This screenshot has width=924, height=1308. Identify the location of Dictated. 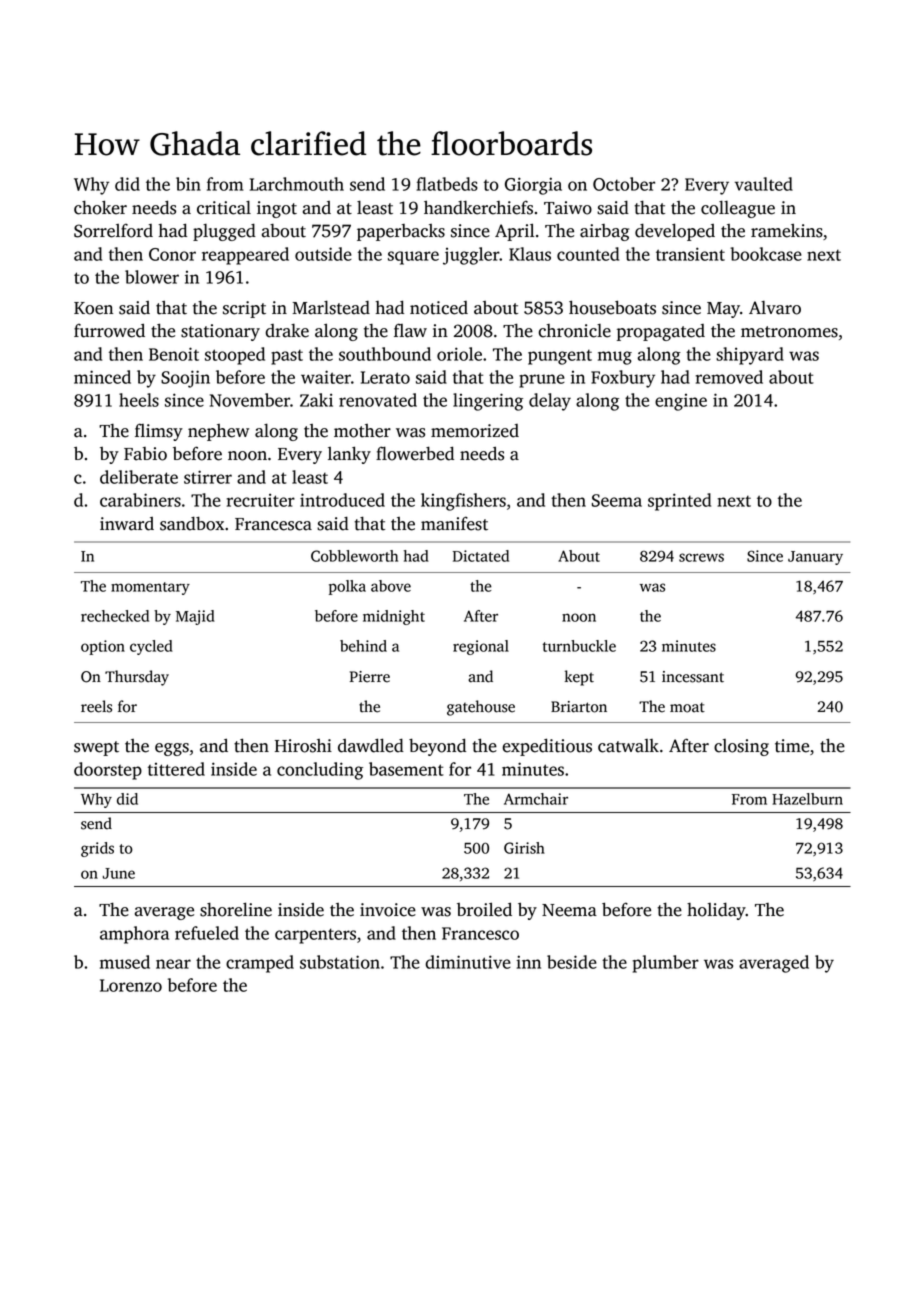
(481, 556).
